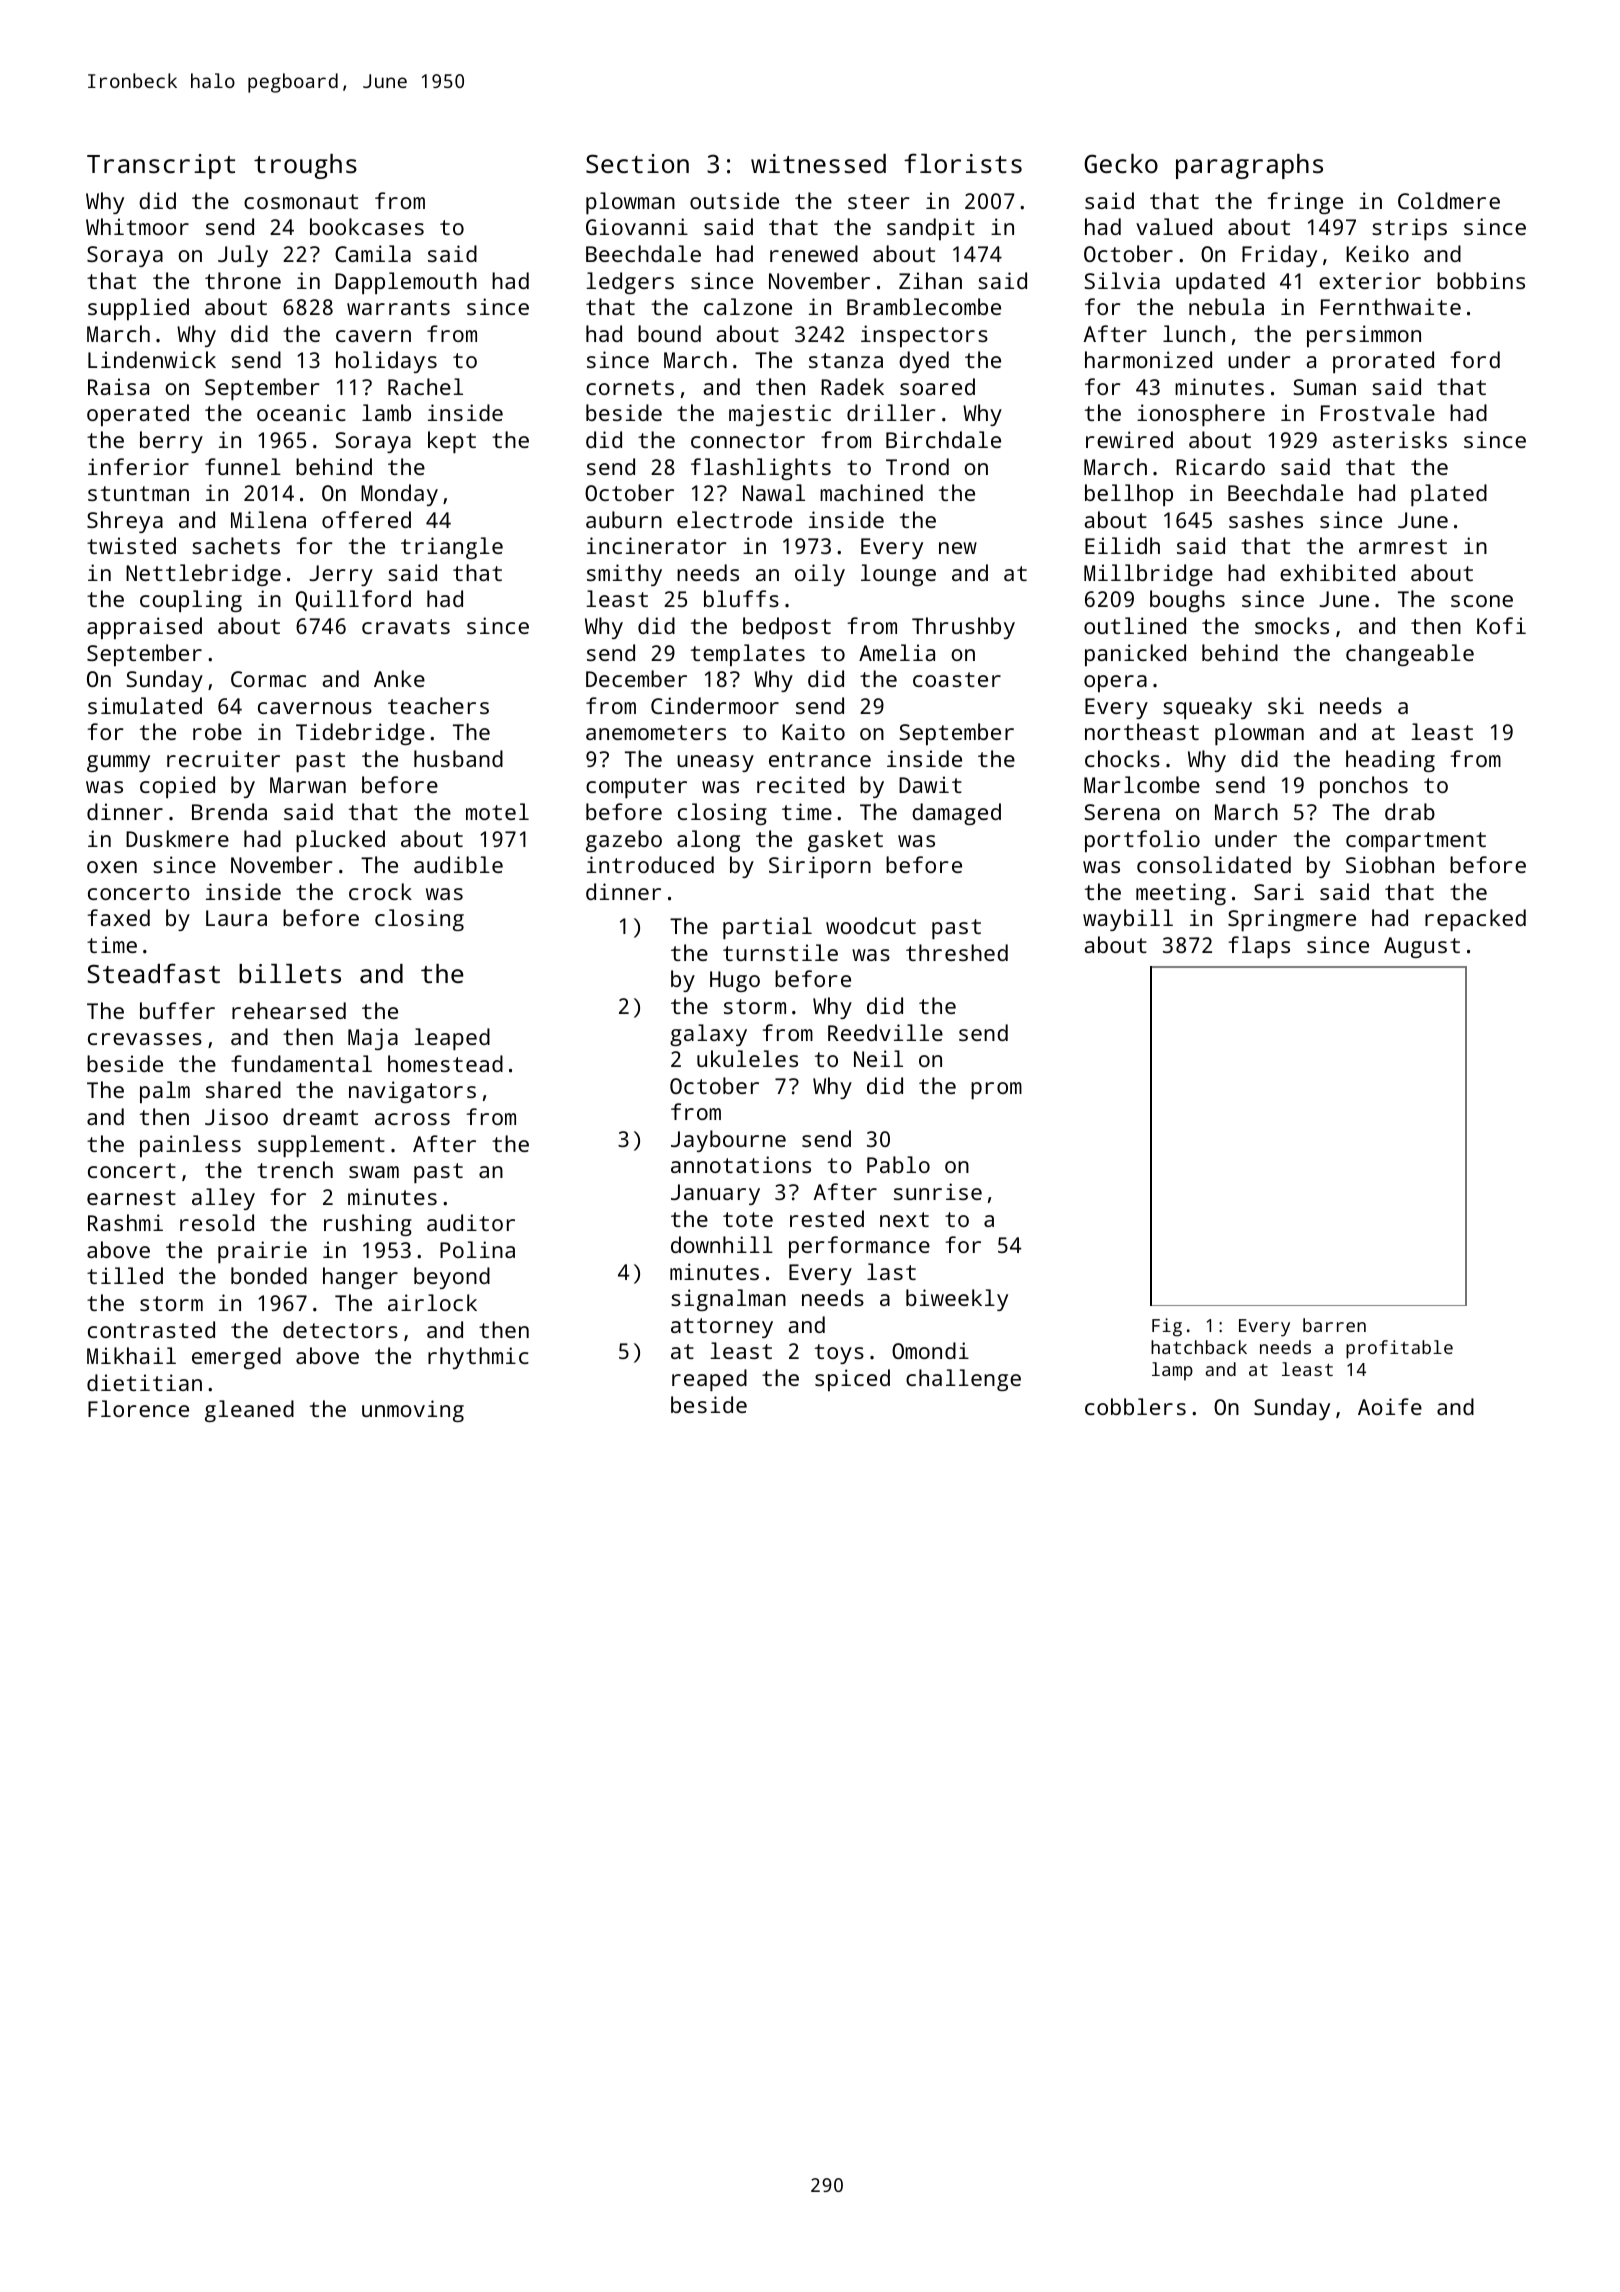  What do you see at coordinates (138, 1408) in the document?
I see `Florence` at bounding box center [138, 1408].
